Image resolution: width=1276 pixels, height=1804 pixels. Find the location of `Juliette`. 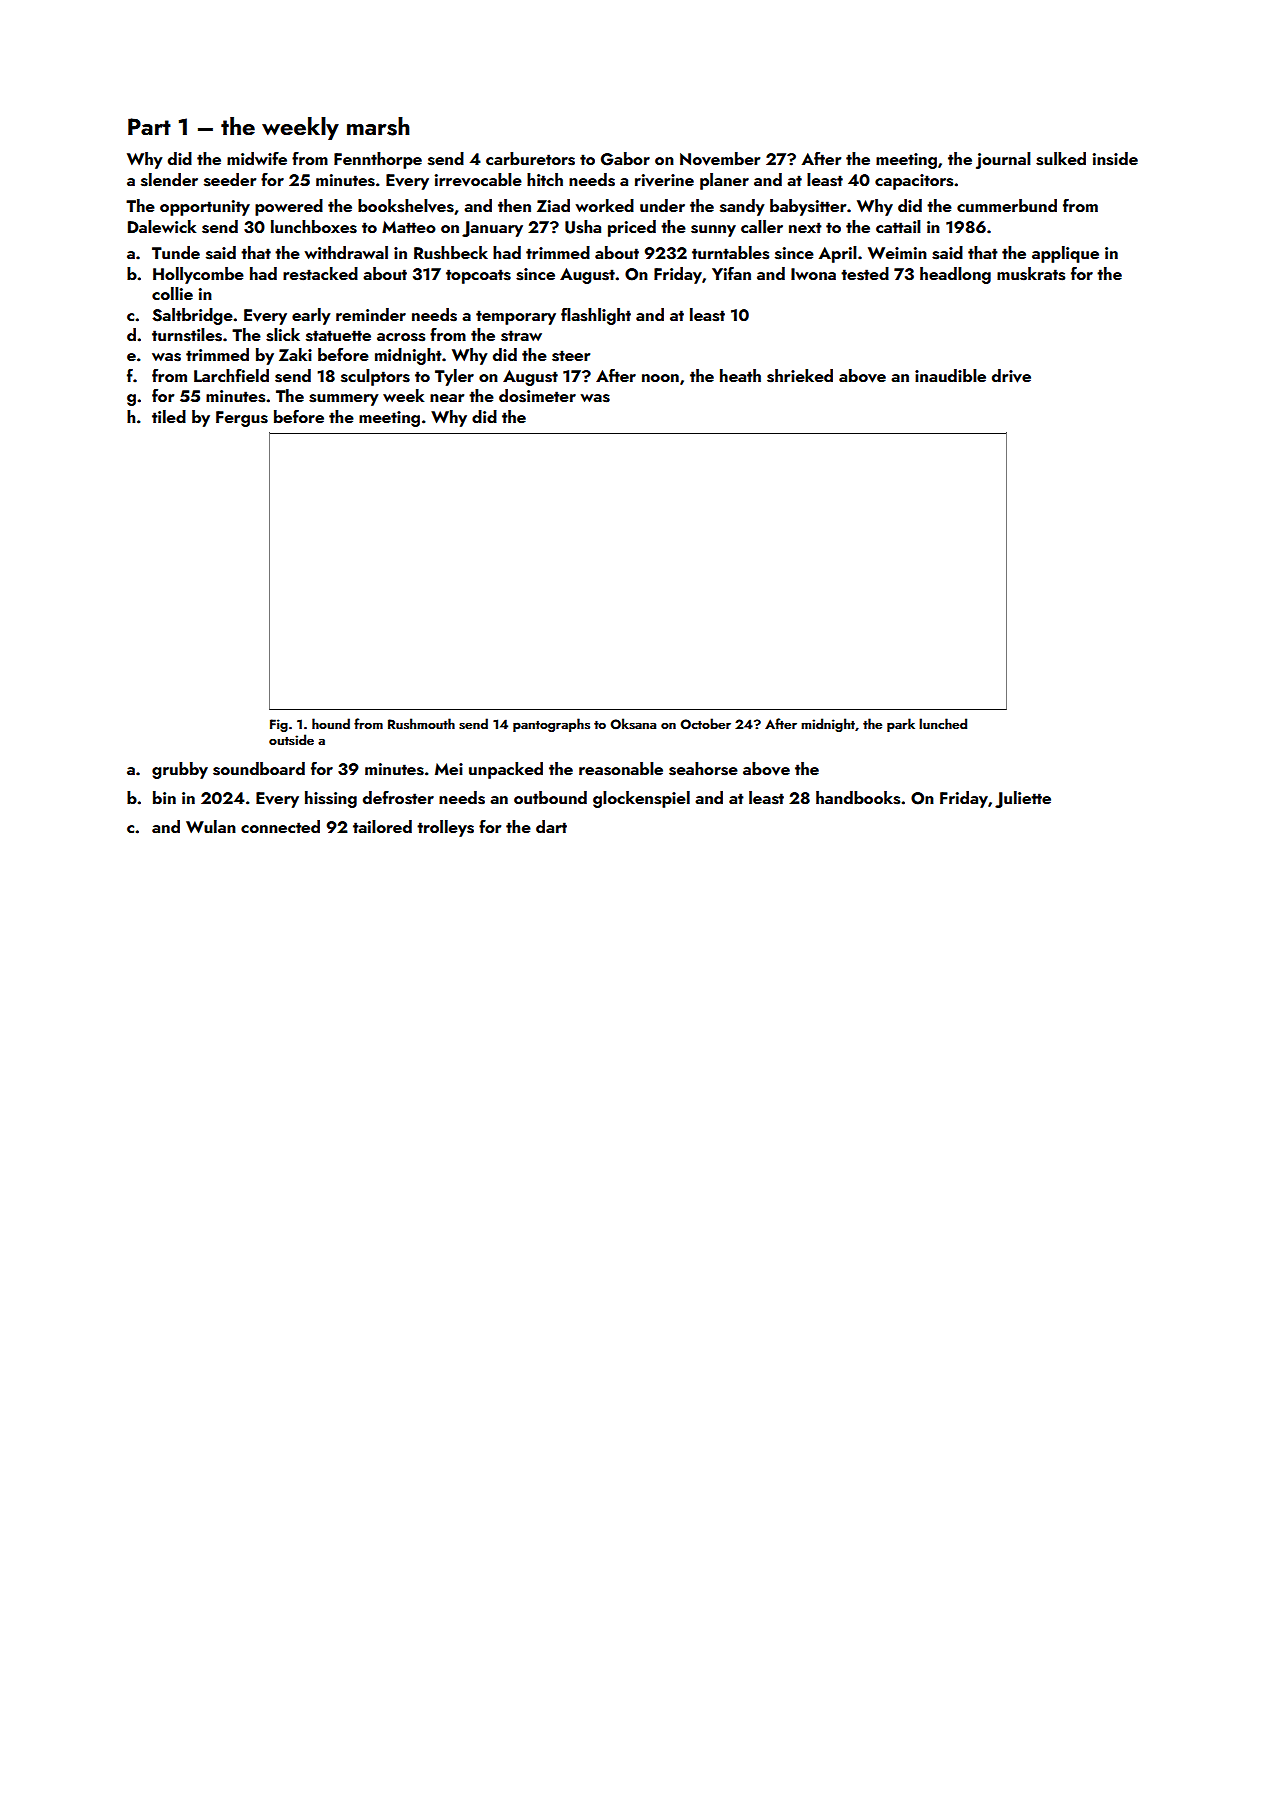

Juliette is located at coordinates (1023, 799).
